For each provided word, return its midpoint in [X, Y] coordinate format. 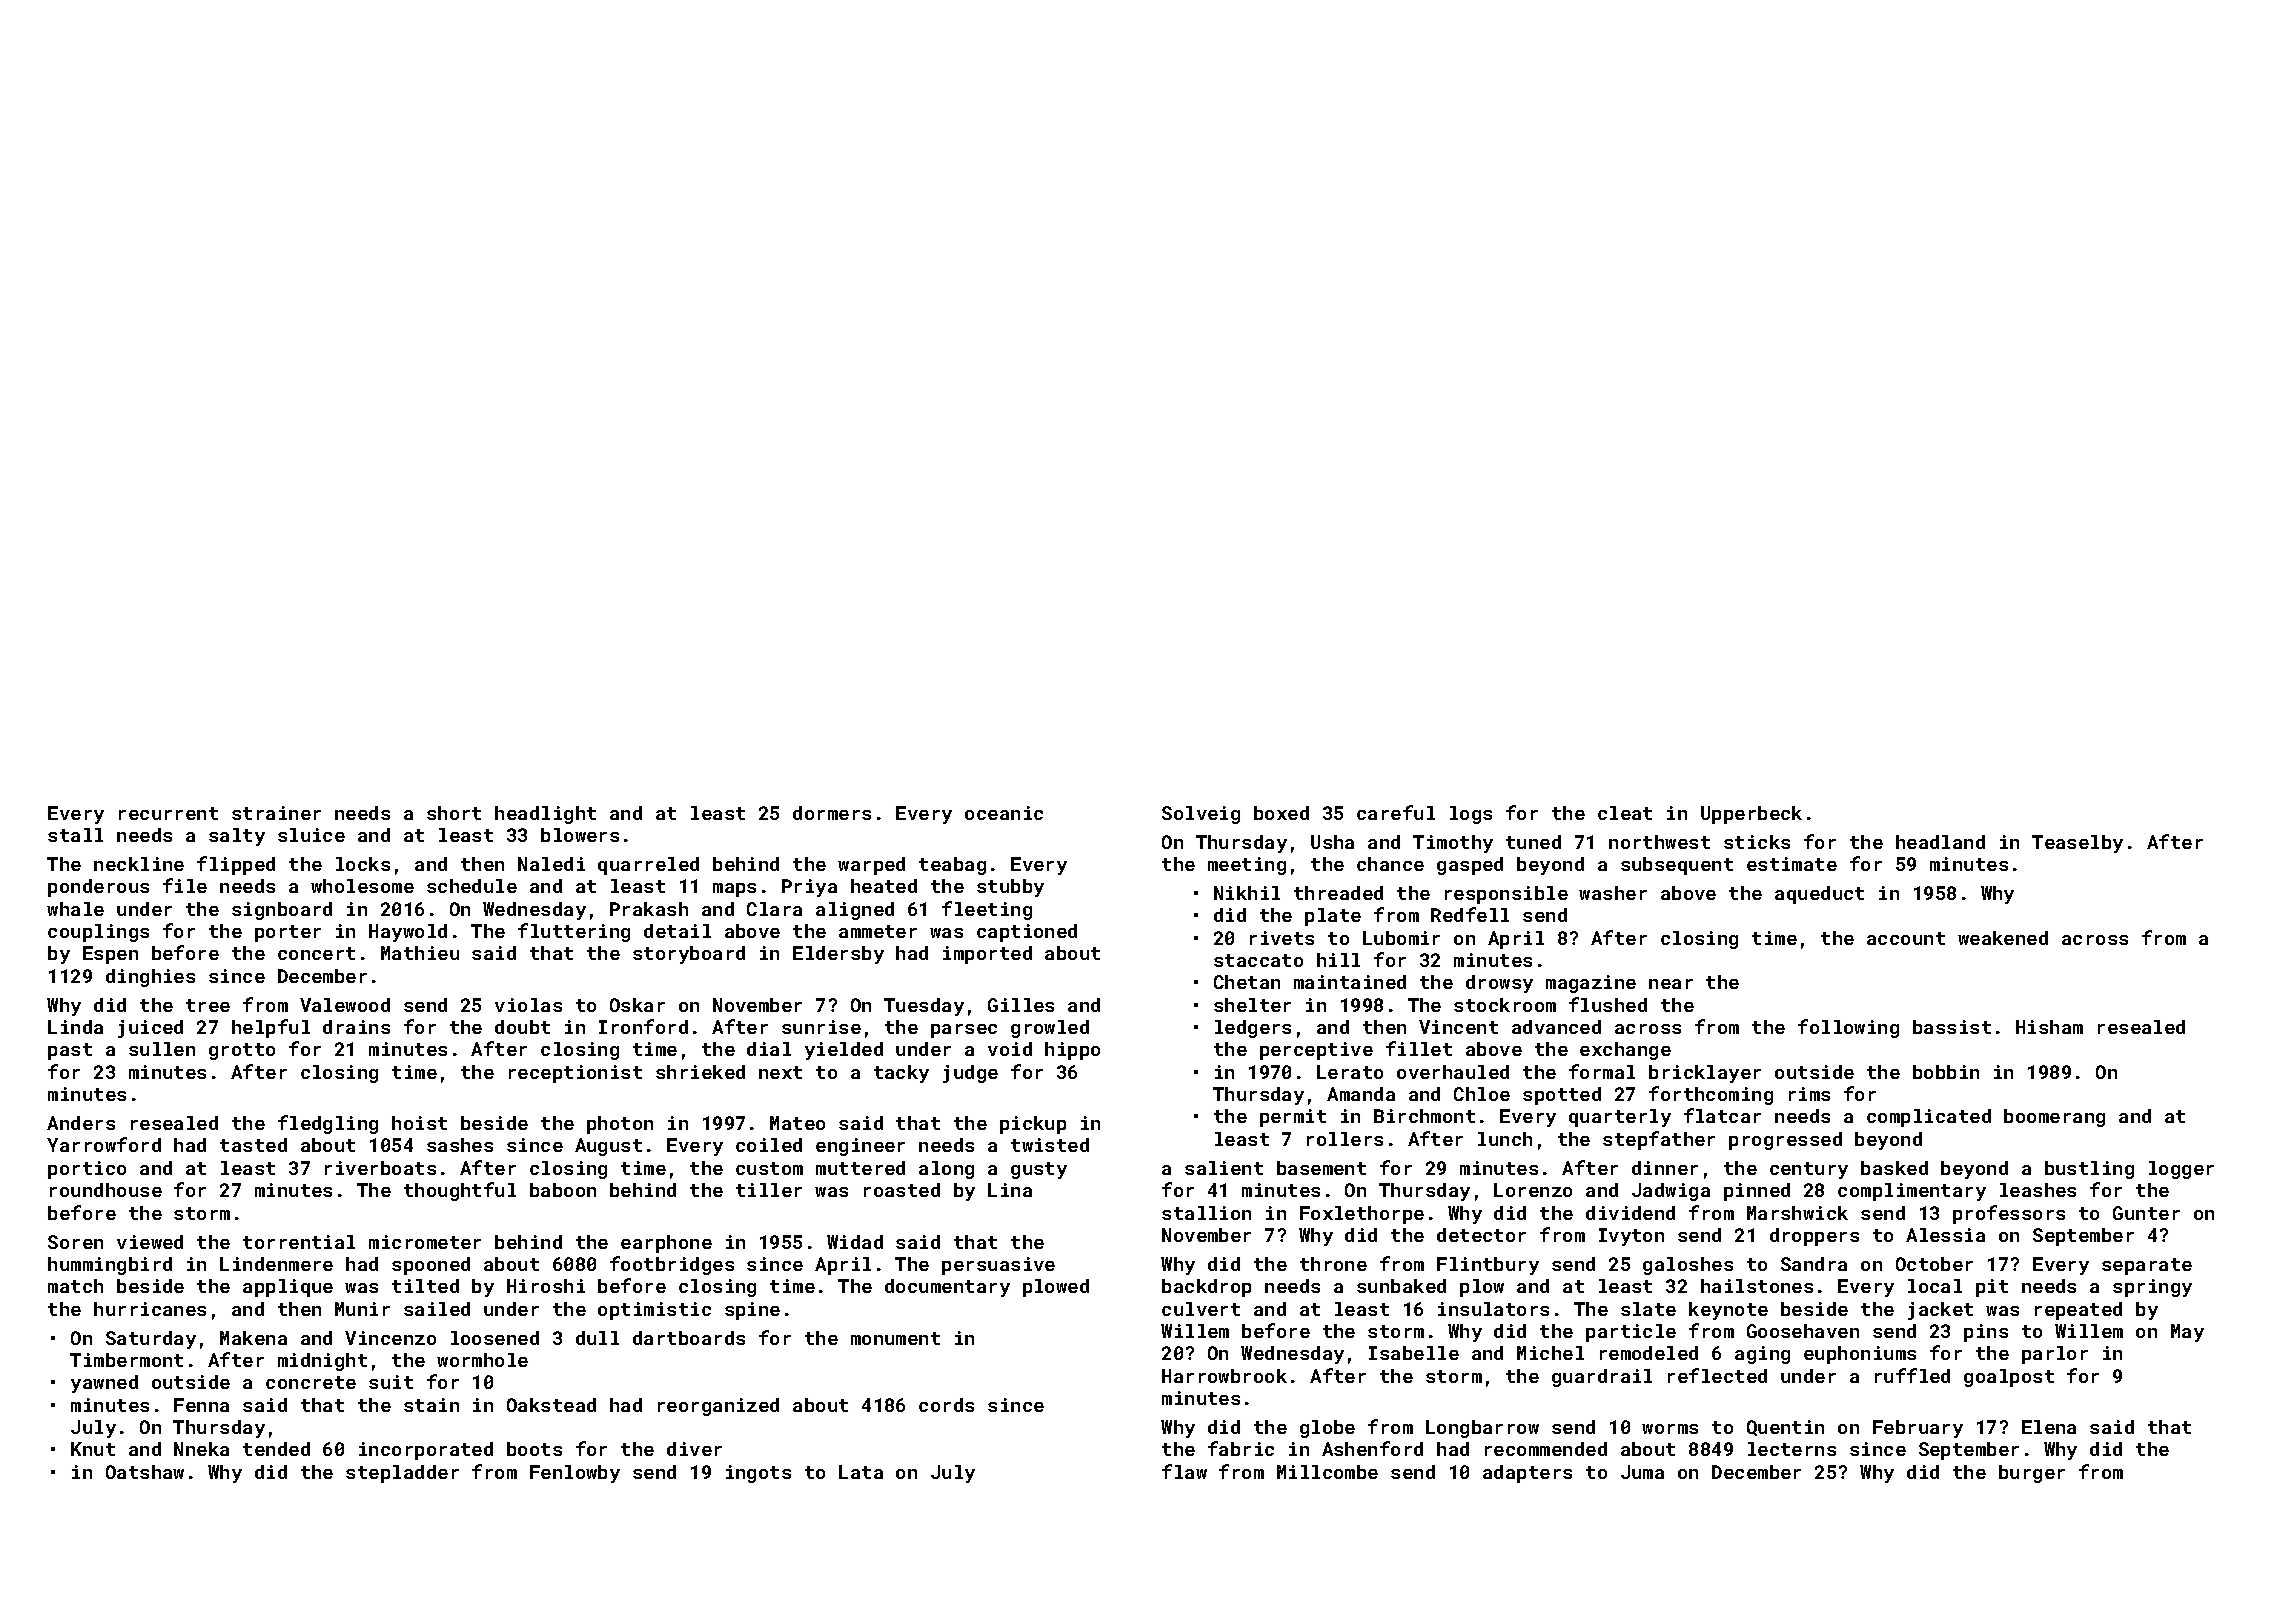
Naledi [551, 864]
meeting [1247, 866]
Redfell [1470, 914]
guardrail [1602, 1378]
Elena [2049, 1427]
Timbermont [126, 1360]
